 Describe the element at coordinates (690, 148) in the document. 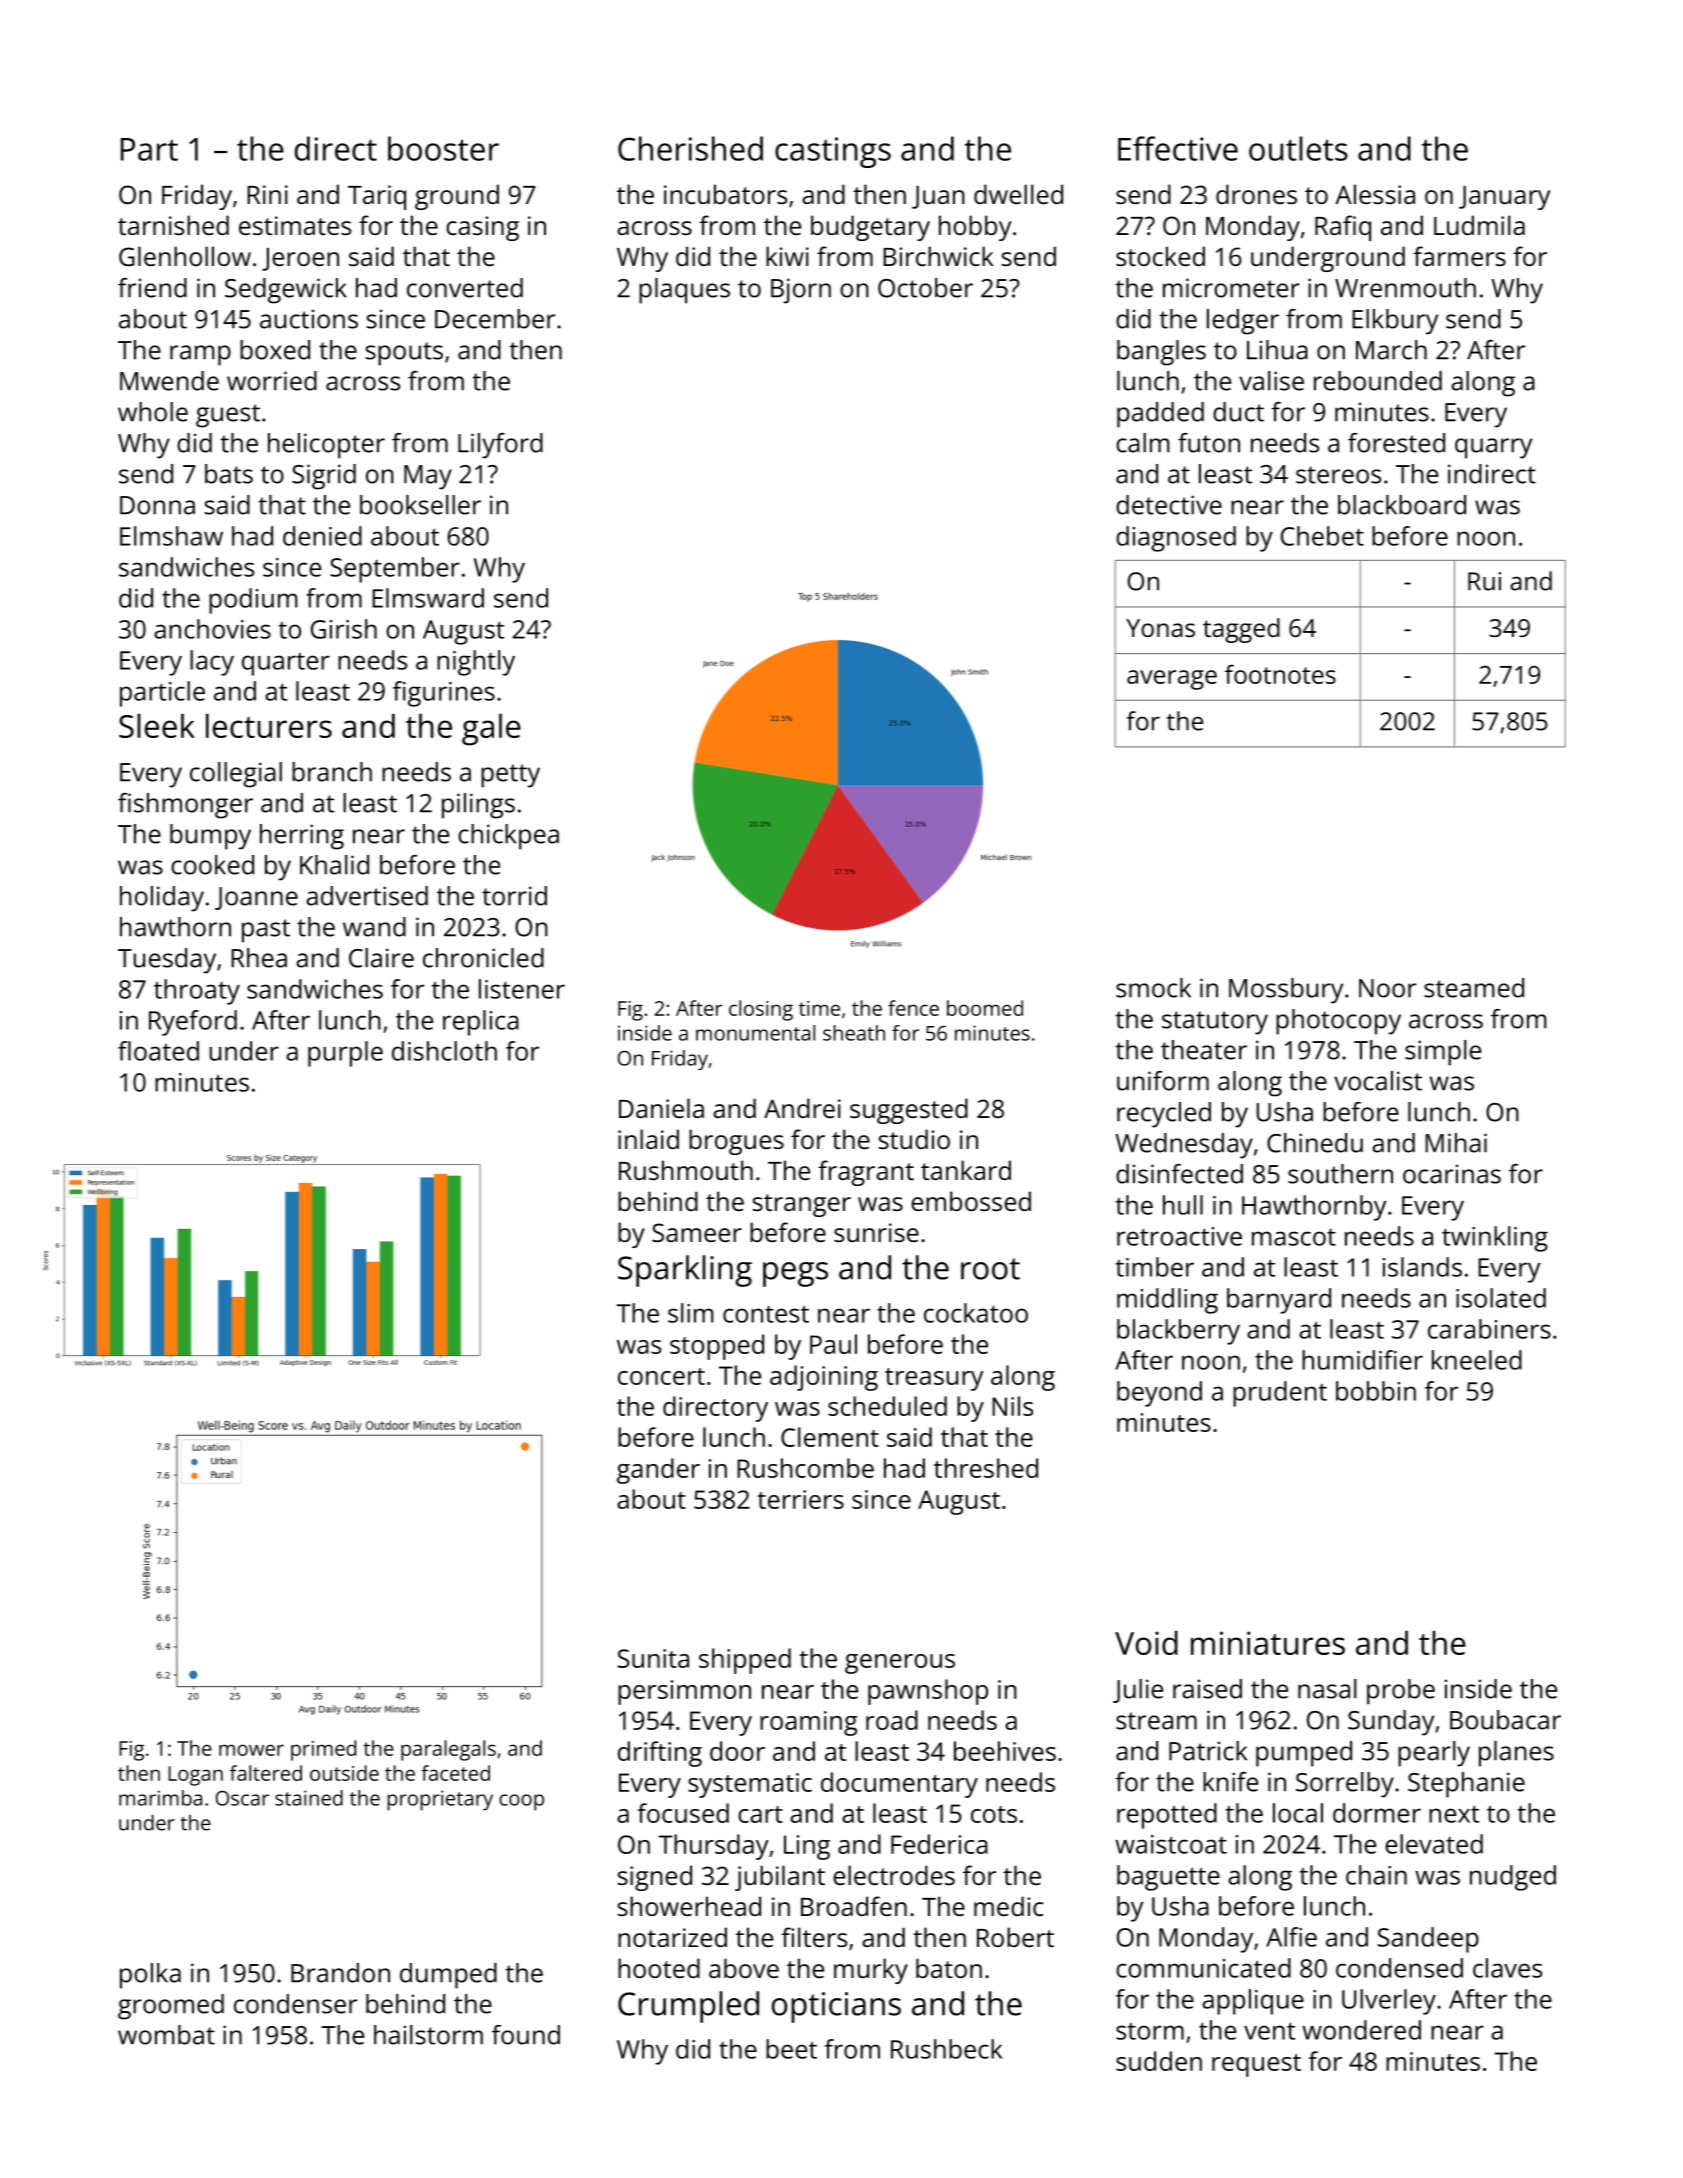

I see `Cherished` at that location.
